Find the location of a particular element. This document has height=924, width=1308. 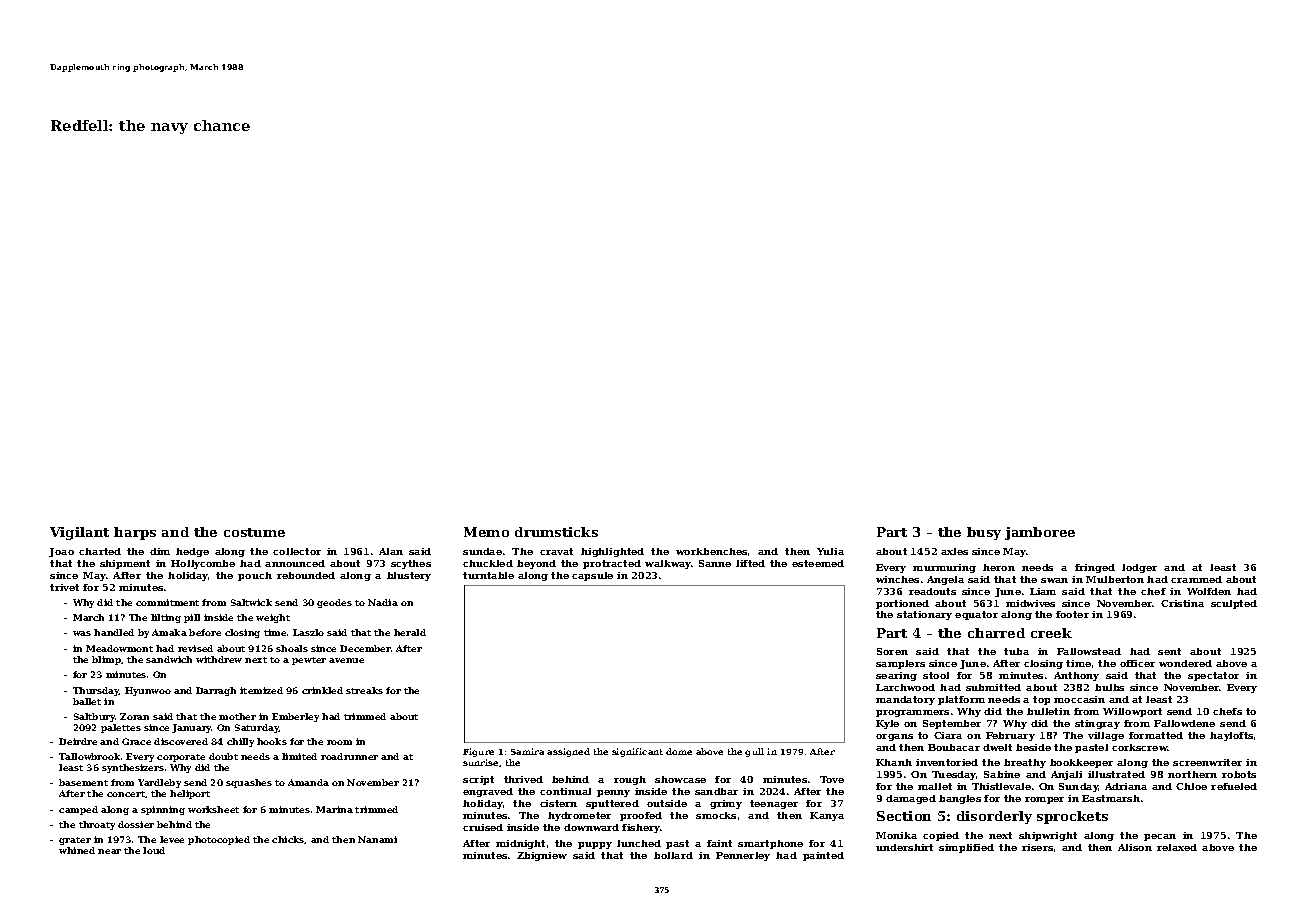

Memo is located at coordinates (486, 532).
